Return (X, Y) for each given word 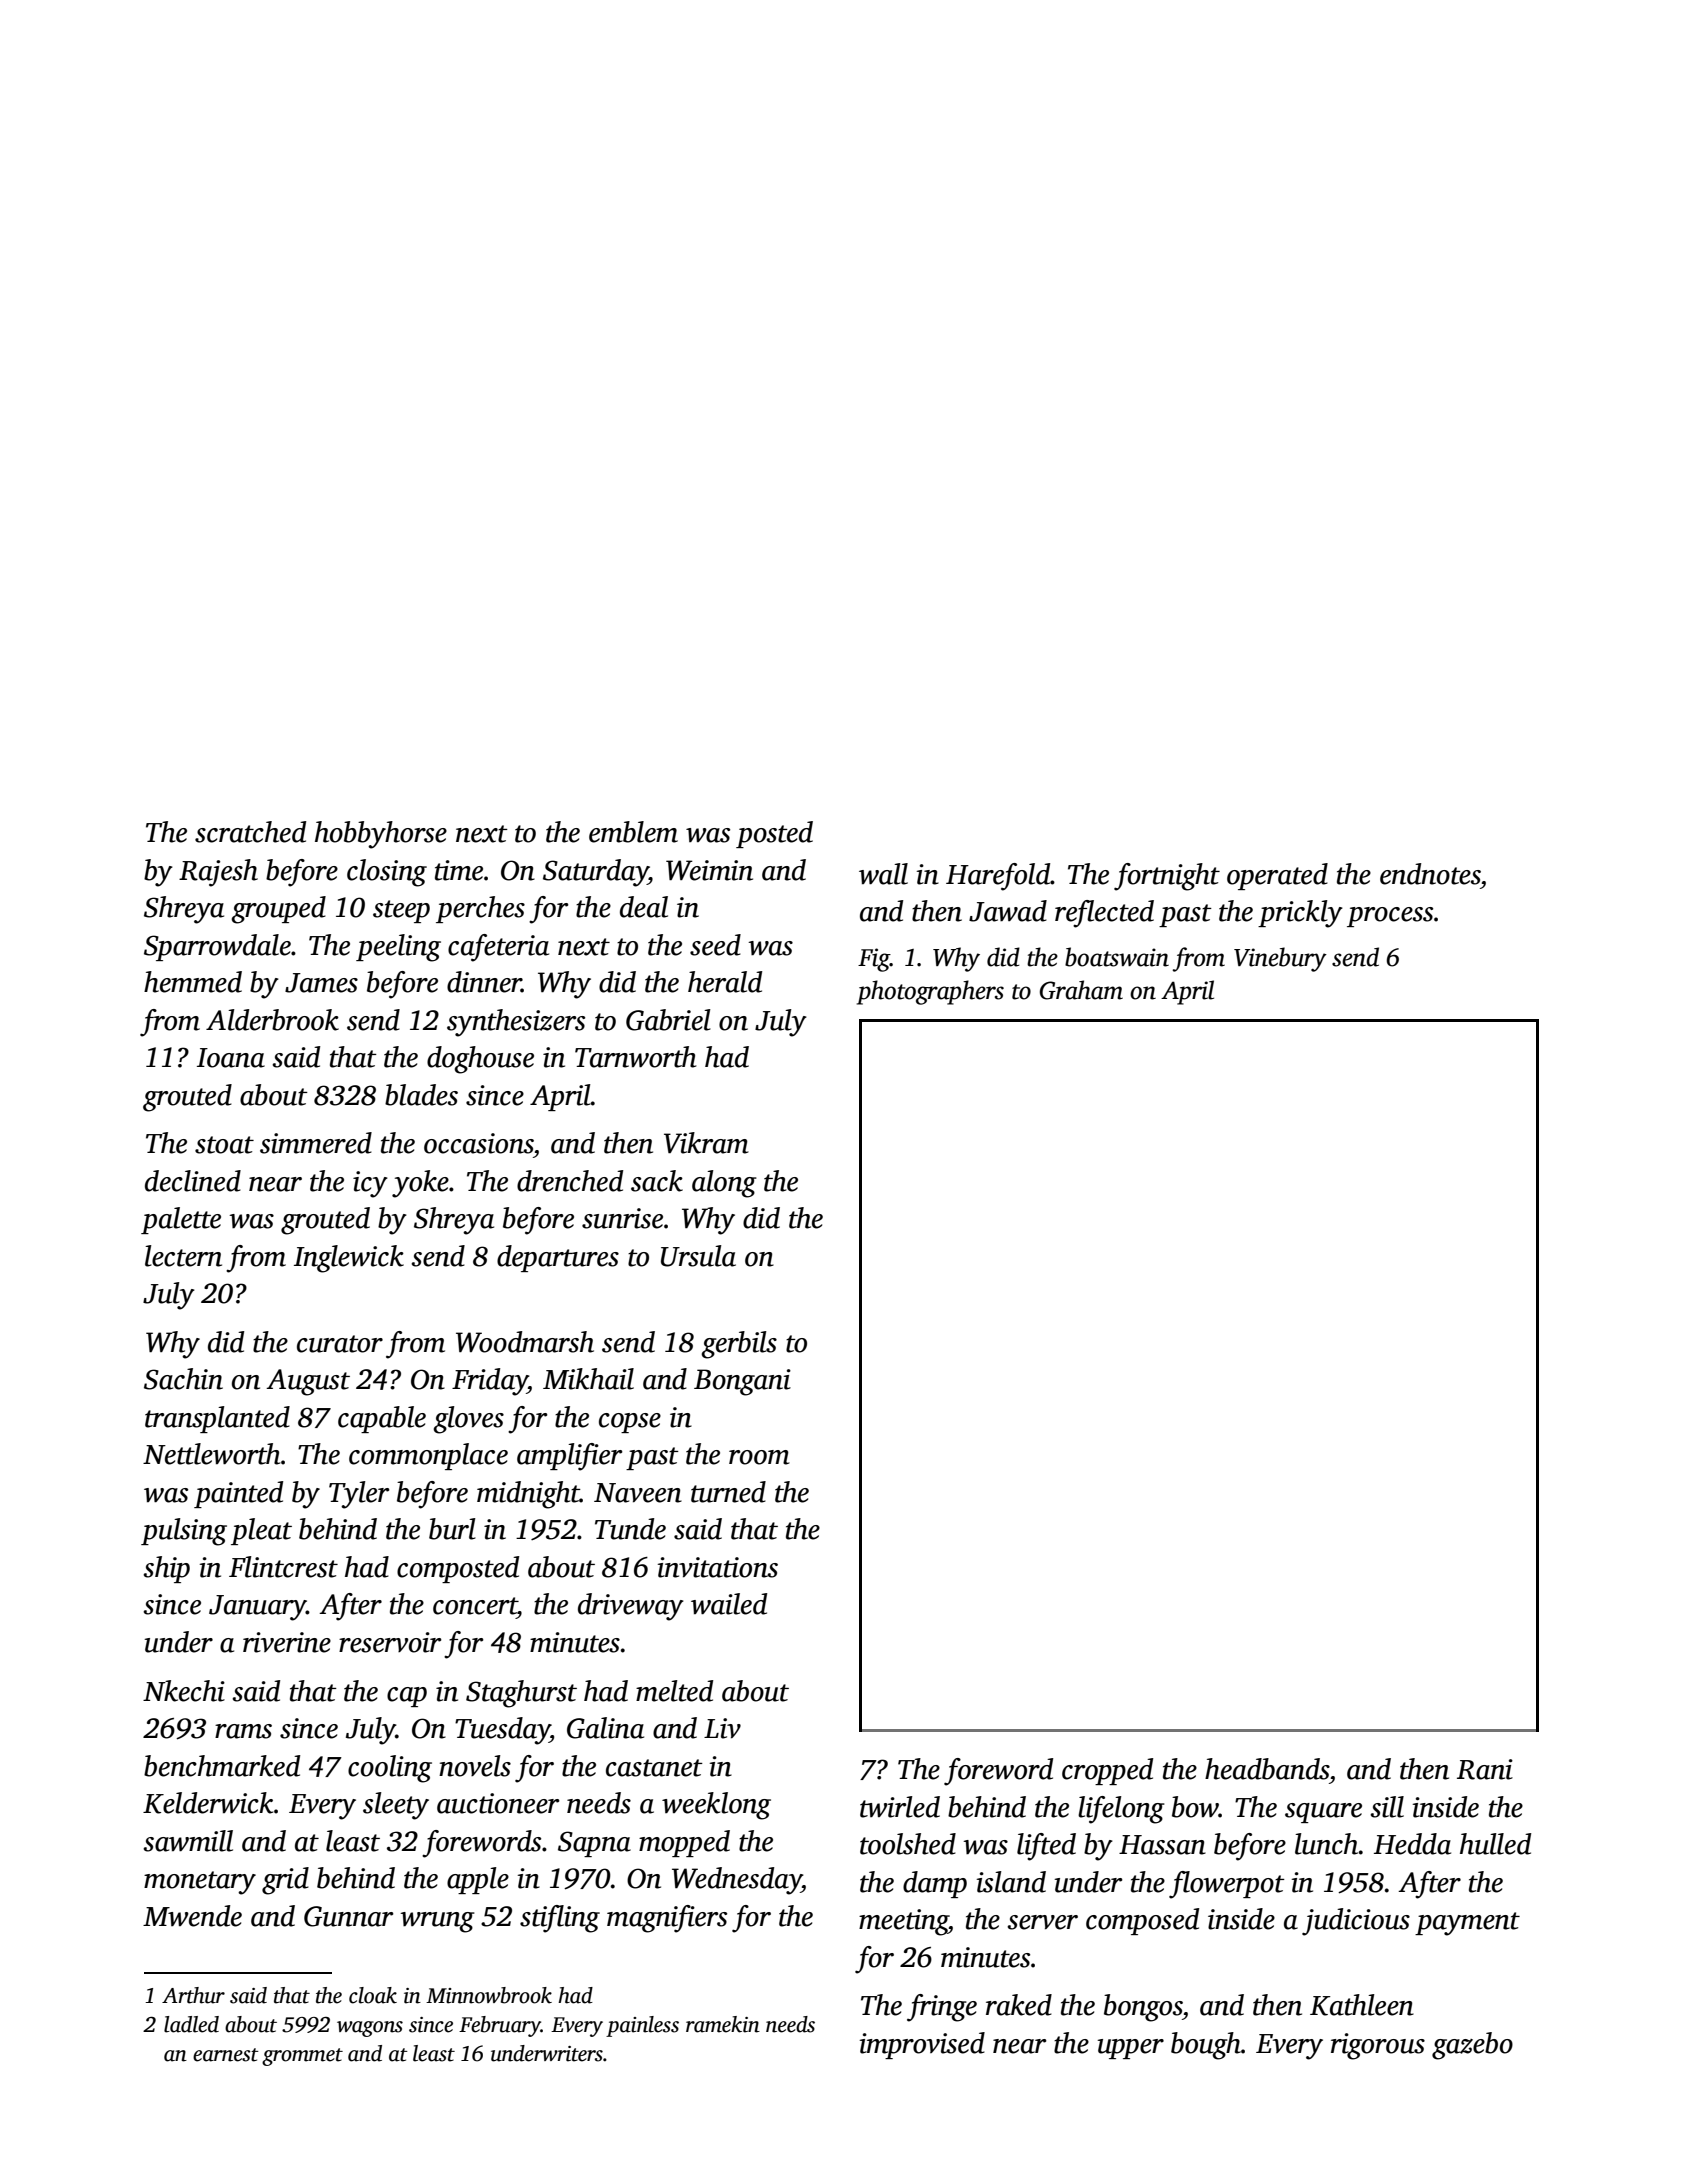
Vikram (706, 1143)
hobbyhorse (381, 835)
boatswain (1117, 957)
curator (340, 1344)
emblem (633, 832)
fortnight (1167, 877)
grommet (302, 2057)
